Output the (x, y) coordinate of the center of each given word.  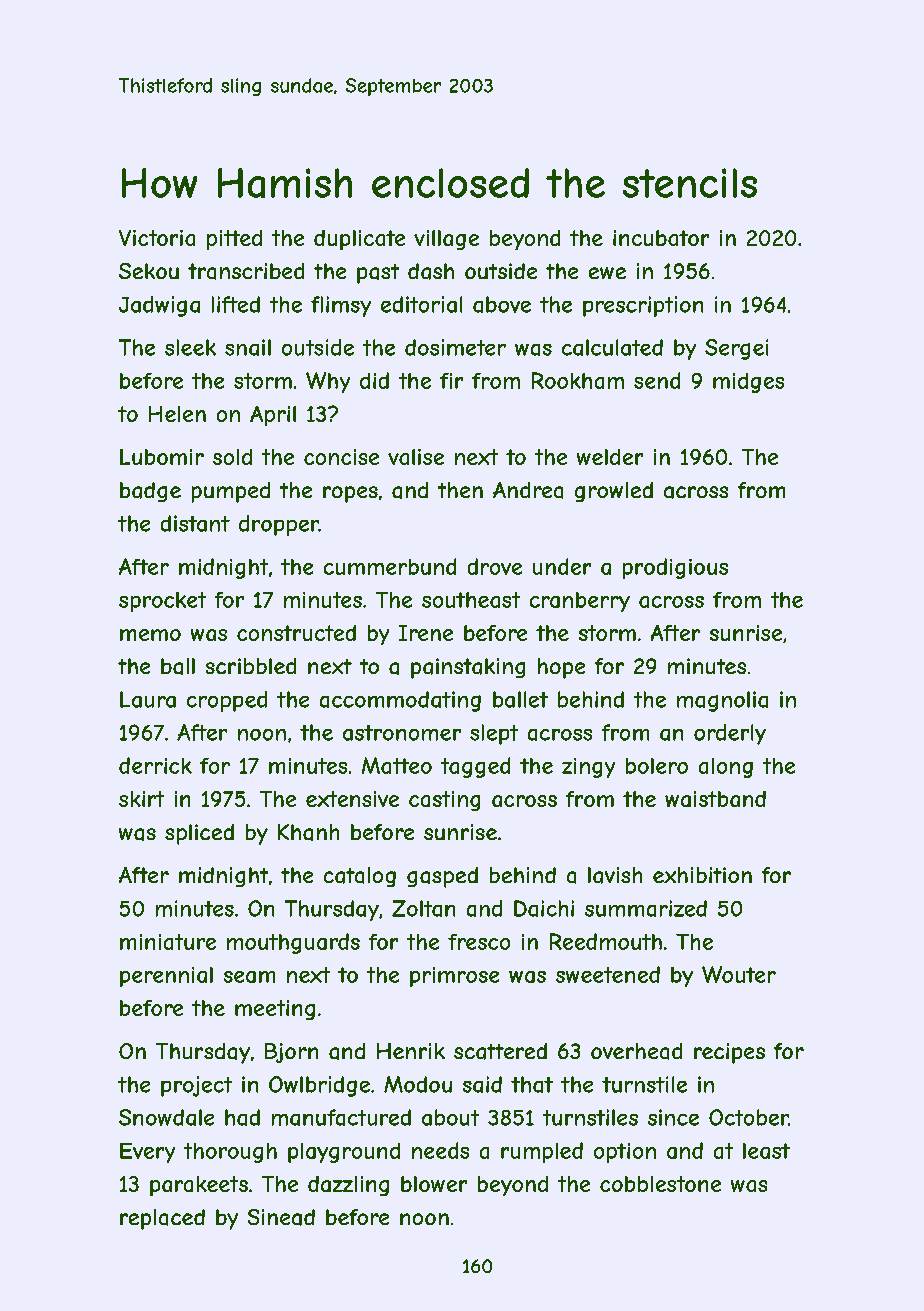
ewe (607, 273)
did (374, 380)
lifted (236, 304)
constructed (296, 633)
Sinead (281, 1217)
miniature (168, 942)
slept (494, 734)
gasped (442, 877)
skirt (141, 799)
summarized (646, 908)
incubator (661, 238)
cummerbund (390, 566)
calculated (612, 347)
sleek (190, 347)
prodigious (675, 568)
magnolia (722, 701)
